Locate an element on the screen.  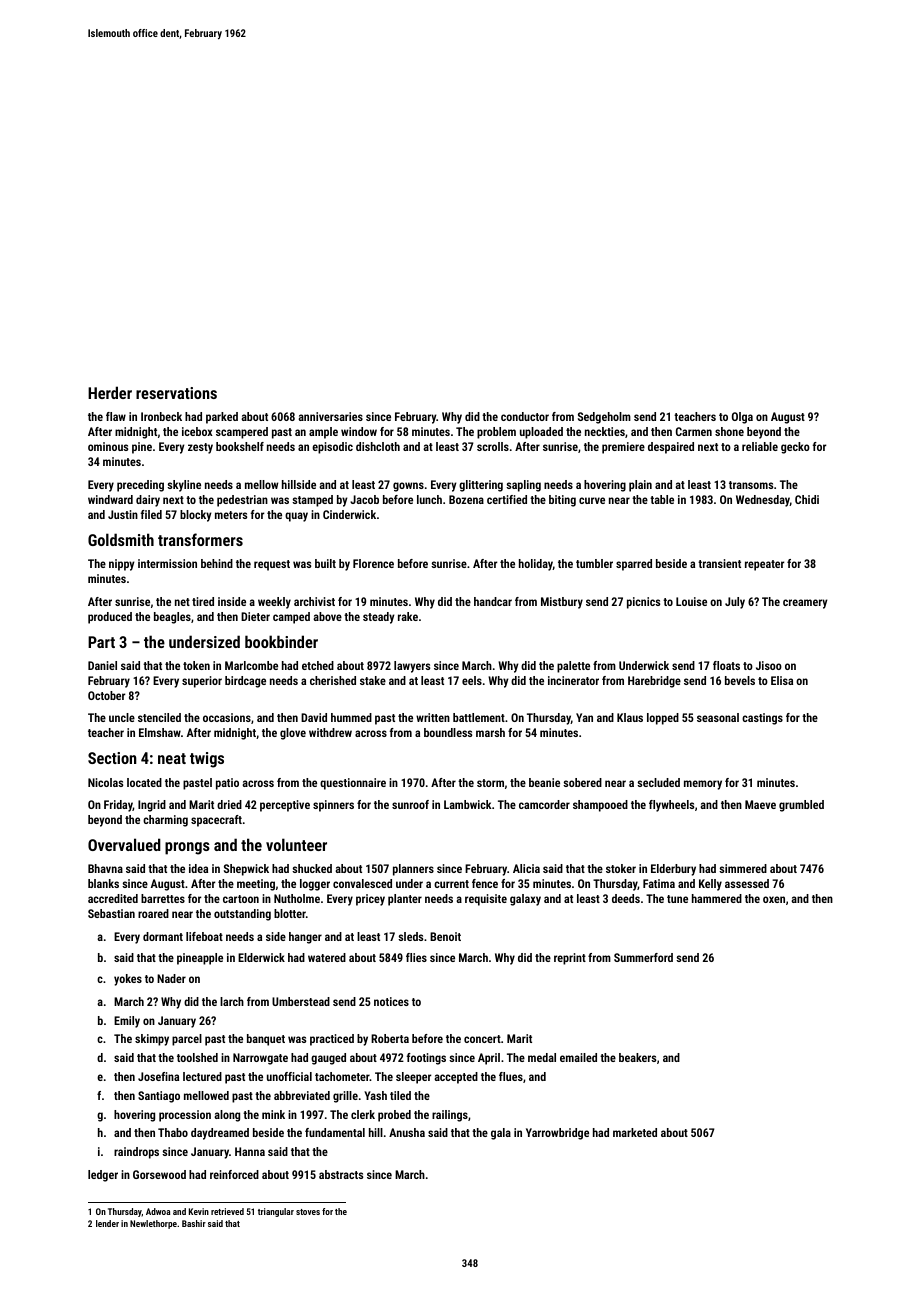
Sedgeholm is located at coordinates (604, 418).
